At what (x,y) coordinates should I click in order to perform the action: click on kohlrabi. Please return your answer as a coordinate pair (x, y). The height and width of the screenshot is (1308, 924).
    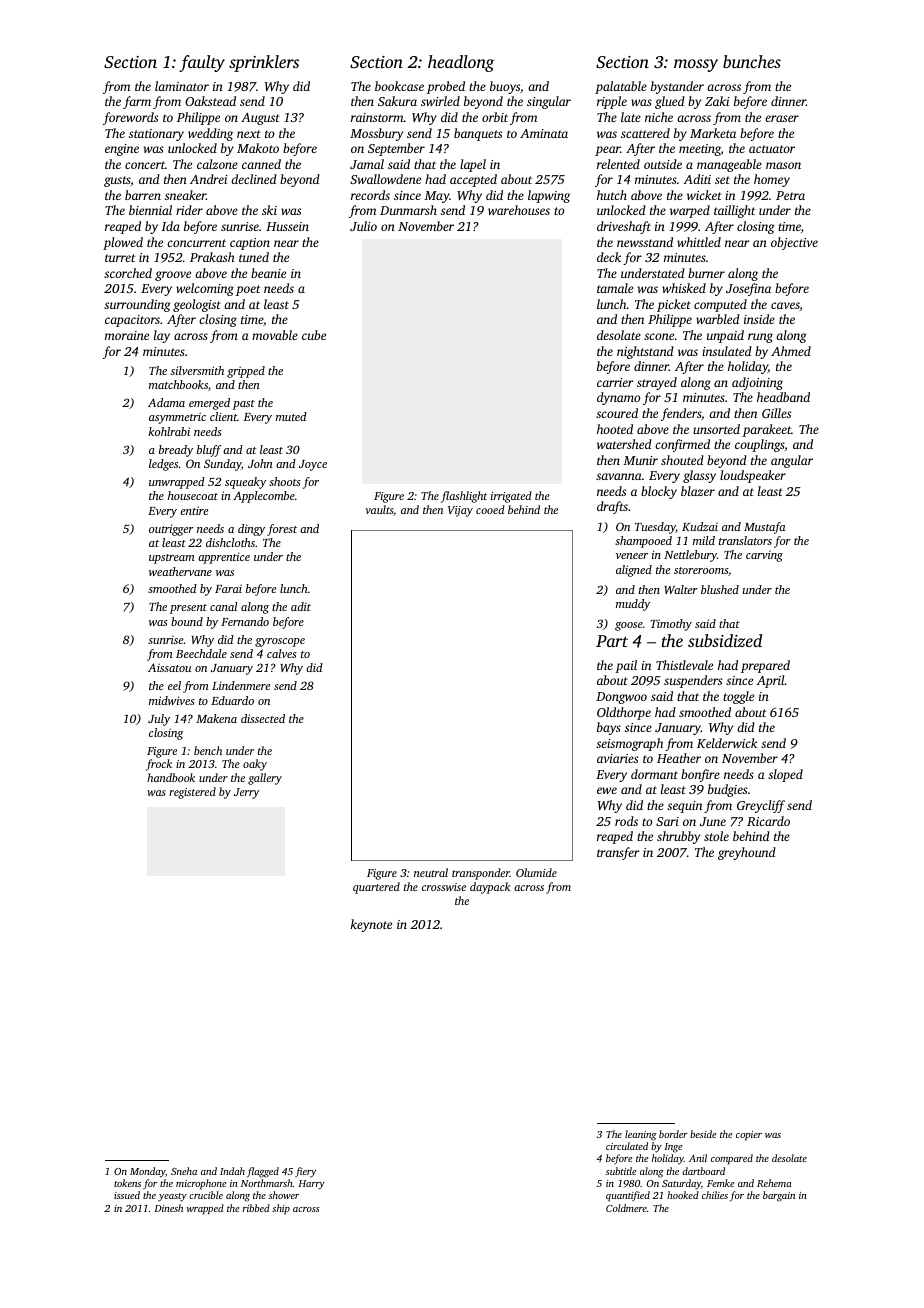
    Looking at the image, I should click on (169, 431).
